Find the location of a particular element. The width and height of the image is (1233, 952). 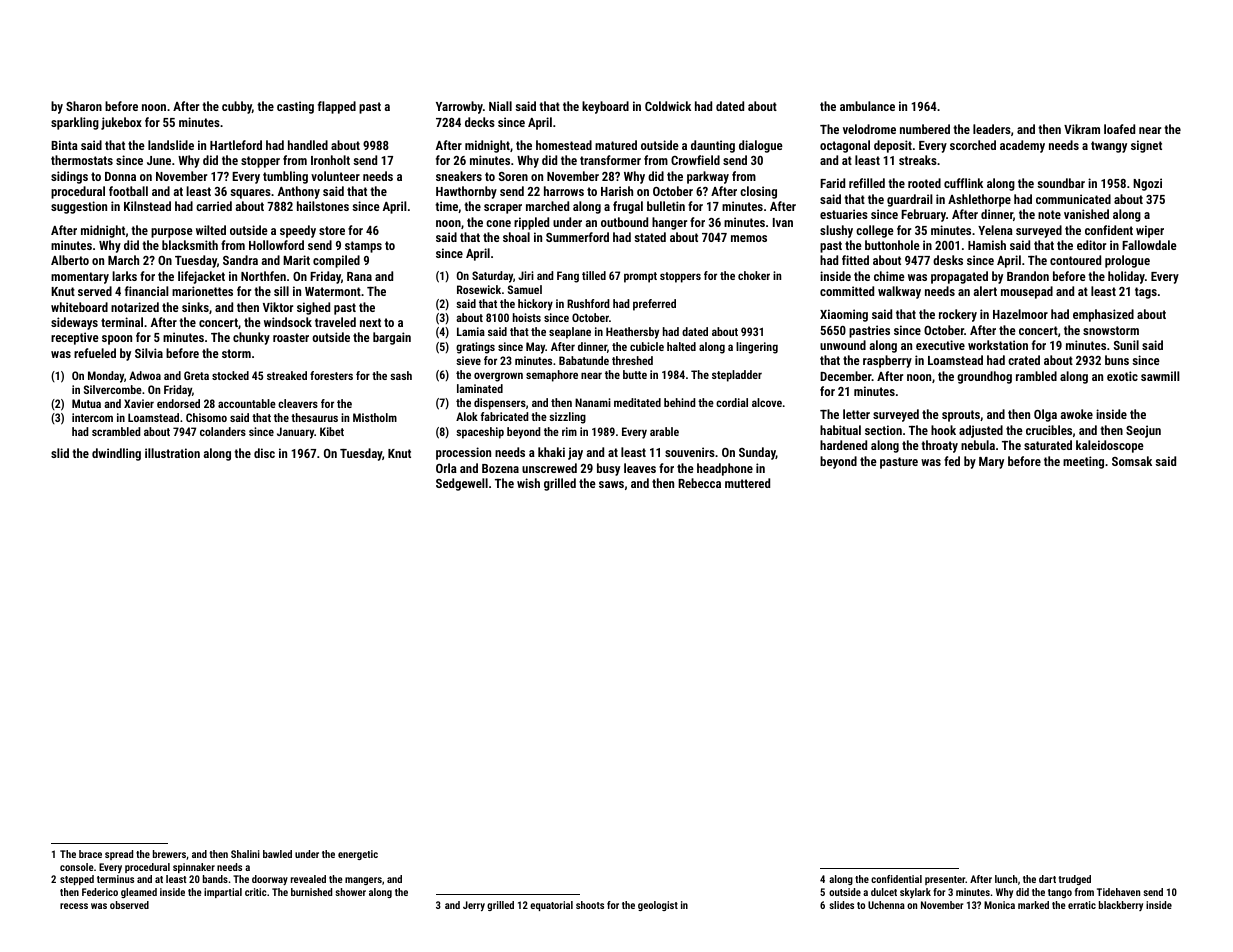

Sedgewell is located at coordinates (462, 484).
